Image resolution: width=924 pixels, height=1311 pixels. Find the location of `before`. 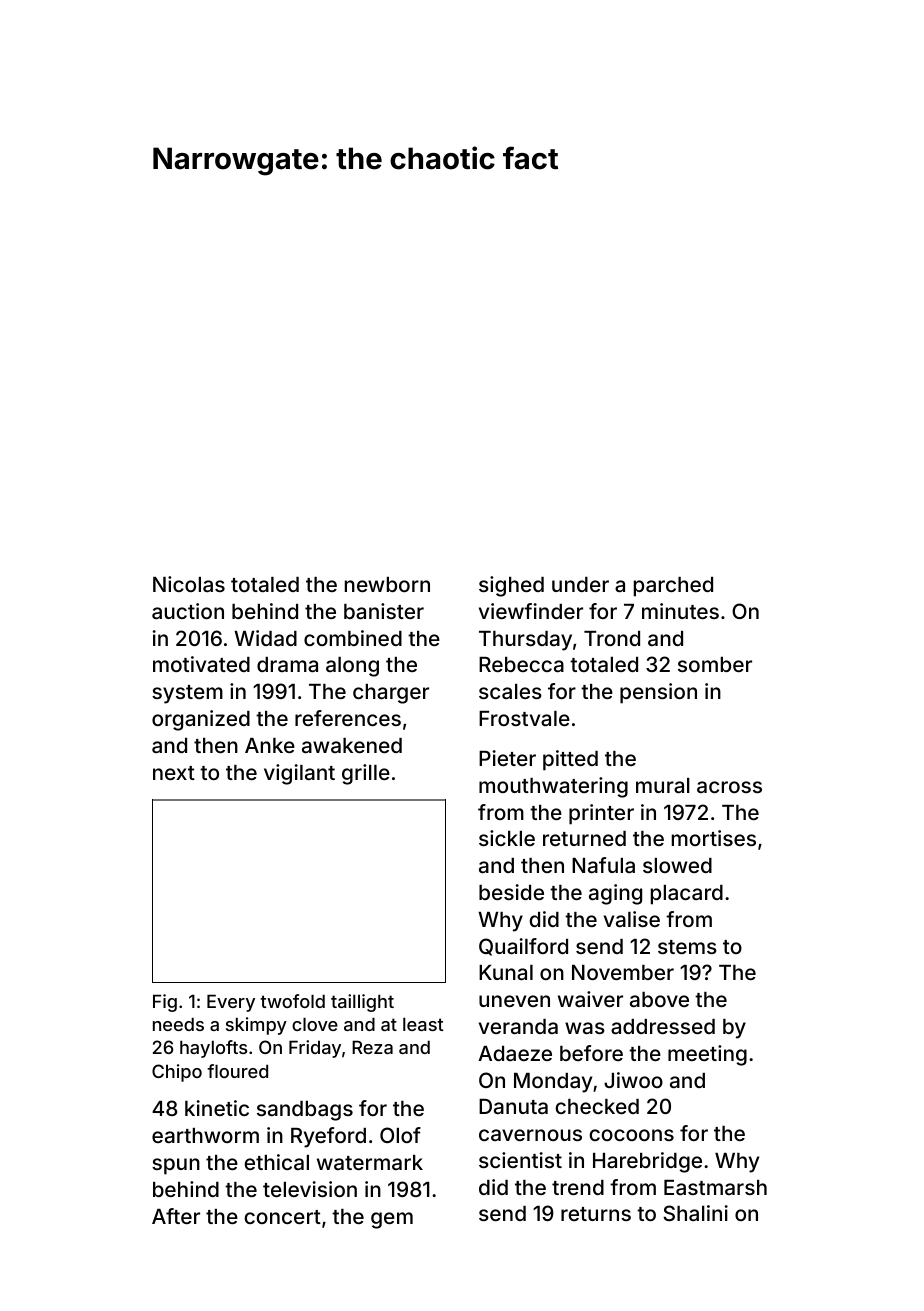

before is located at coordinates (591, 1053).
